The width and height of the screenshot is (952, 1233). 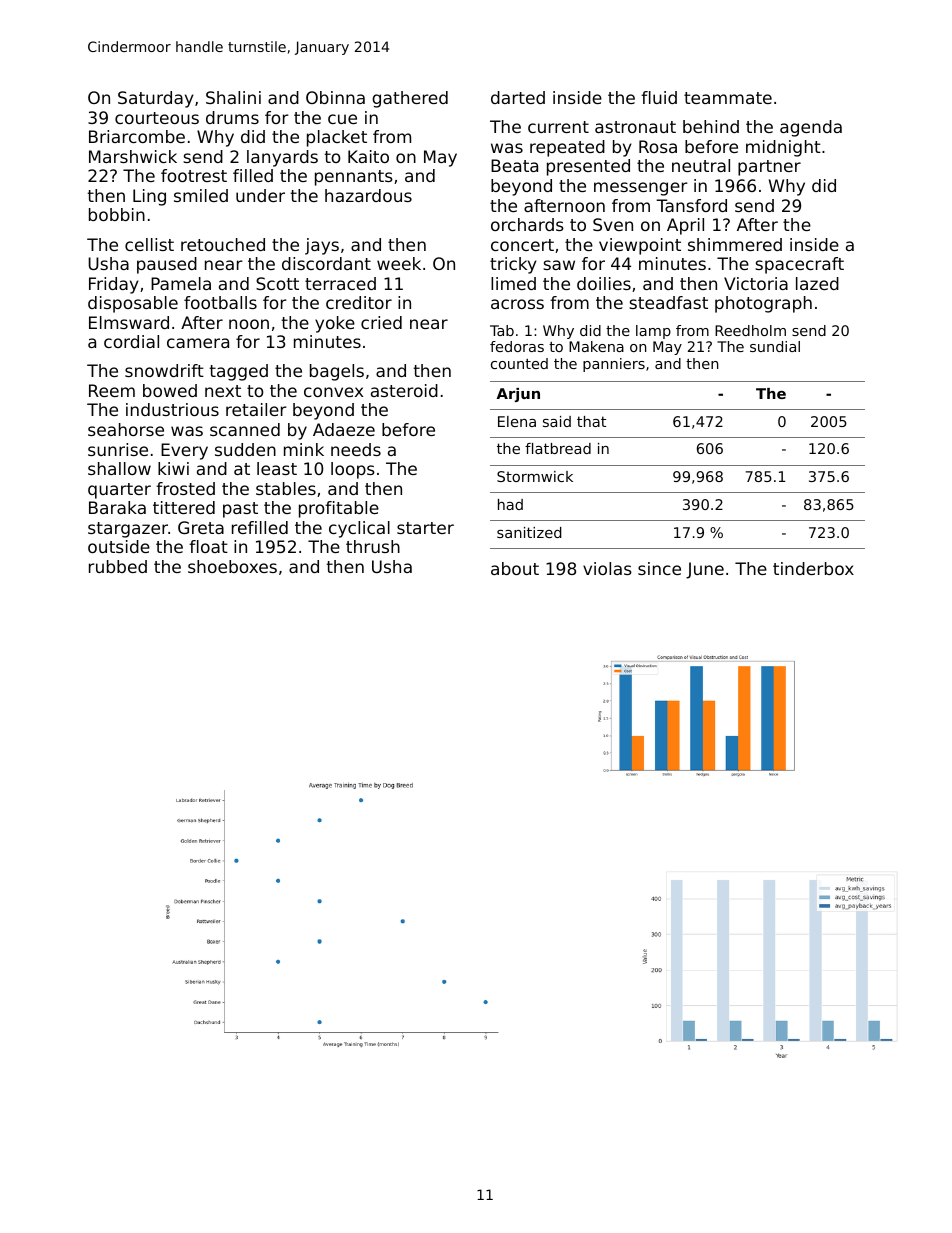 I want to click on said, so click(x=557, y=421).
